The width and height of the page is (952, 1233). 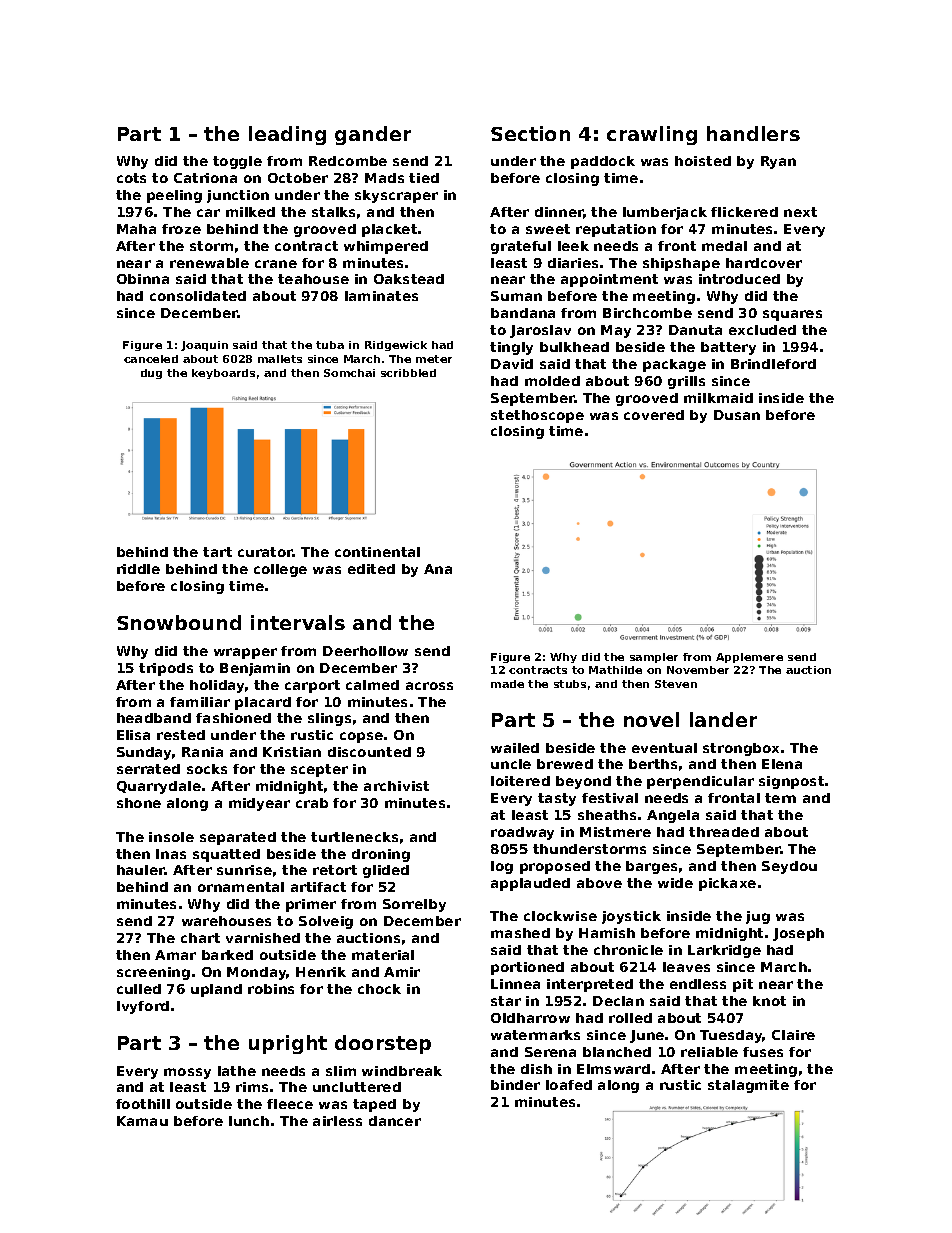 I want to click on dug, so click(x=151, y=374).
